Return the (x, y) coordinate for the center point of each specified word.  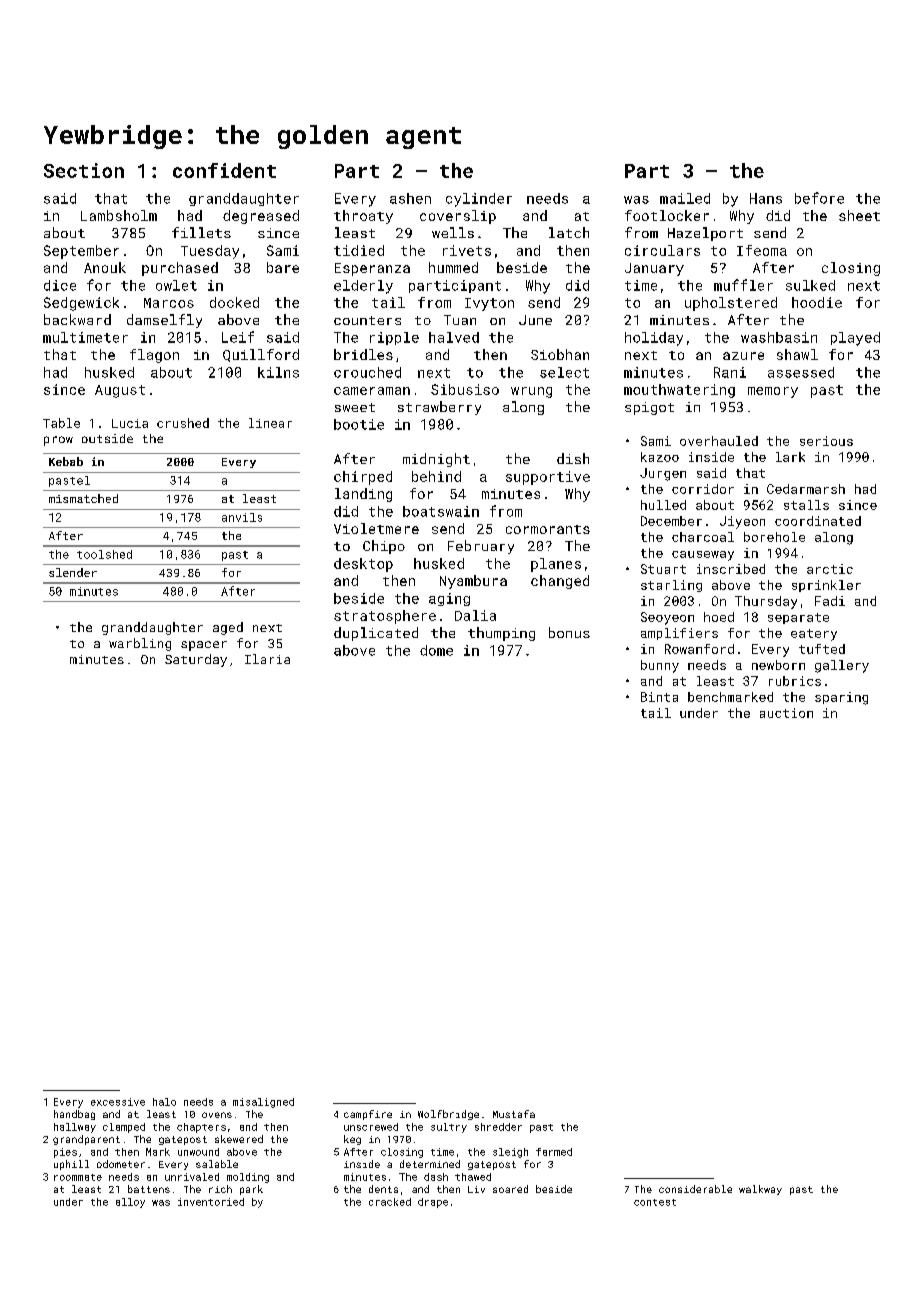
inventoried (211, 1202)
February (481, 547)
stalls (806, 505)
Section (84, 170)
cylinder (479, 200)
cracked (390, 1202)
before (819, 198)
